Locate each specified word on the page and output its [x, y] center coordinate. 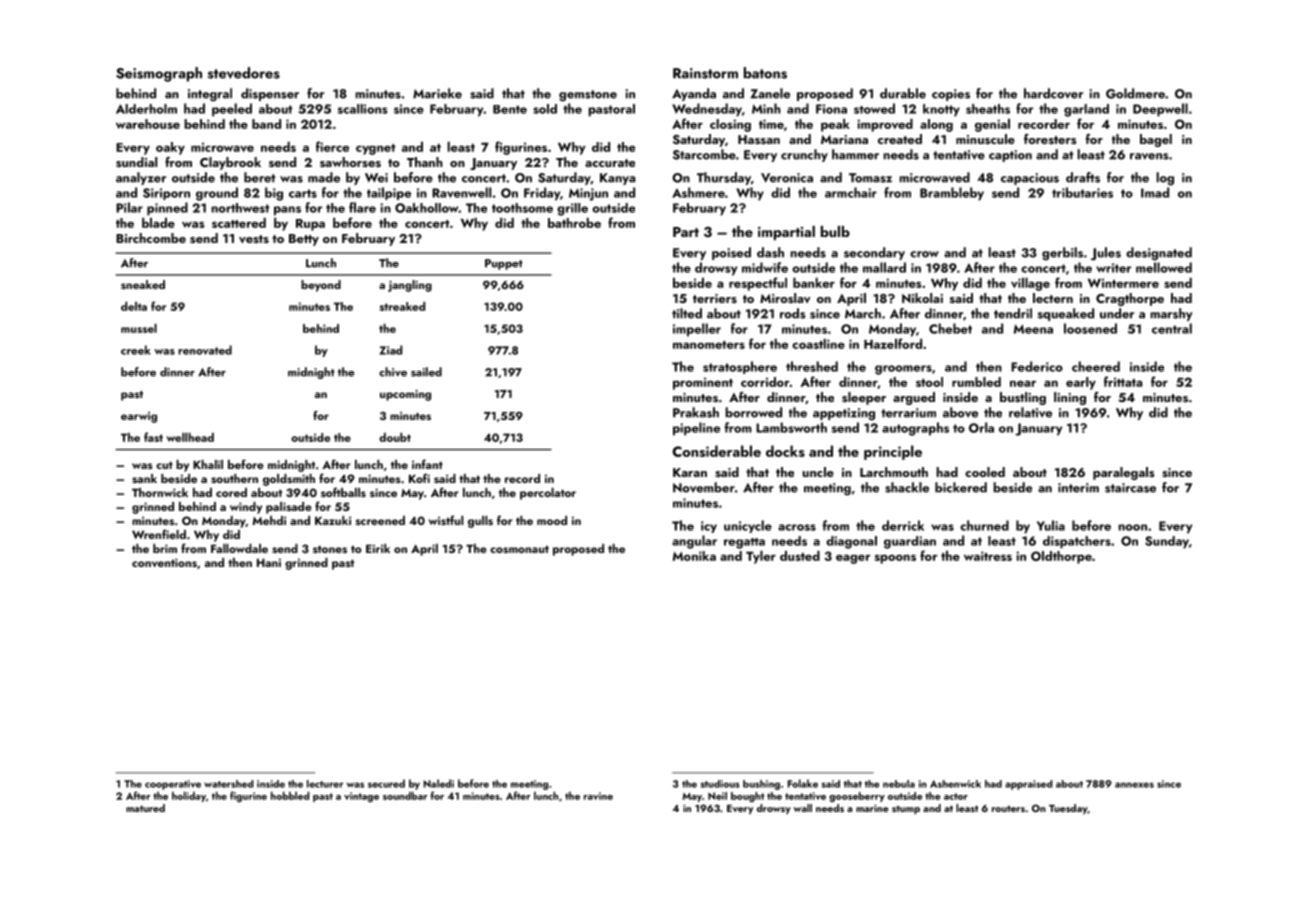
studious [720, 784]
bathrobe [574, 222]
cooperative [173, 785]
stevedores [244, 73]
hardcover [1053, 93]
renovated [205, 350]
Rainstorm [705, 73]
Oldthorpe [1061, 557]
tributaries [1082, 192]
